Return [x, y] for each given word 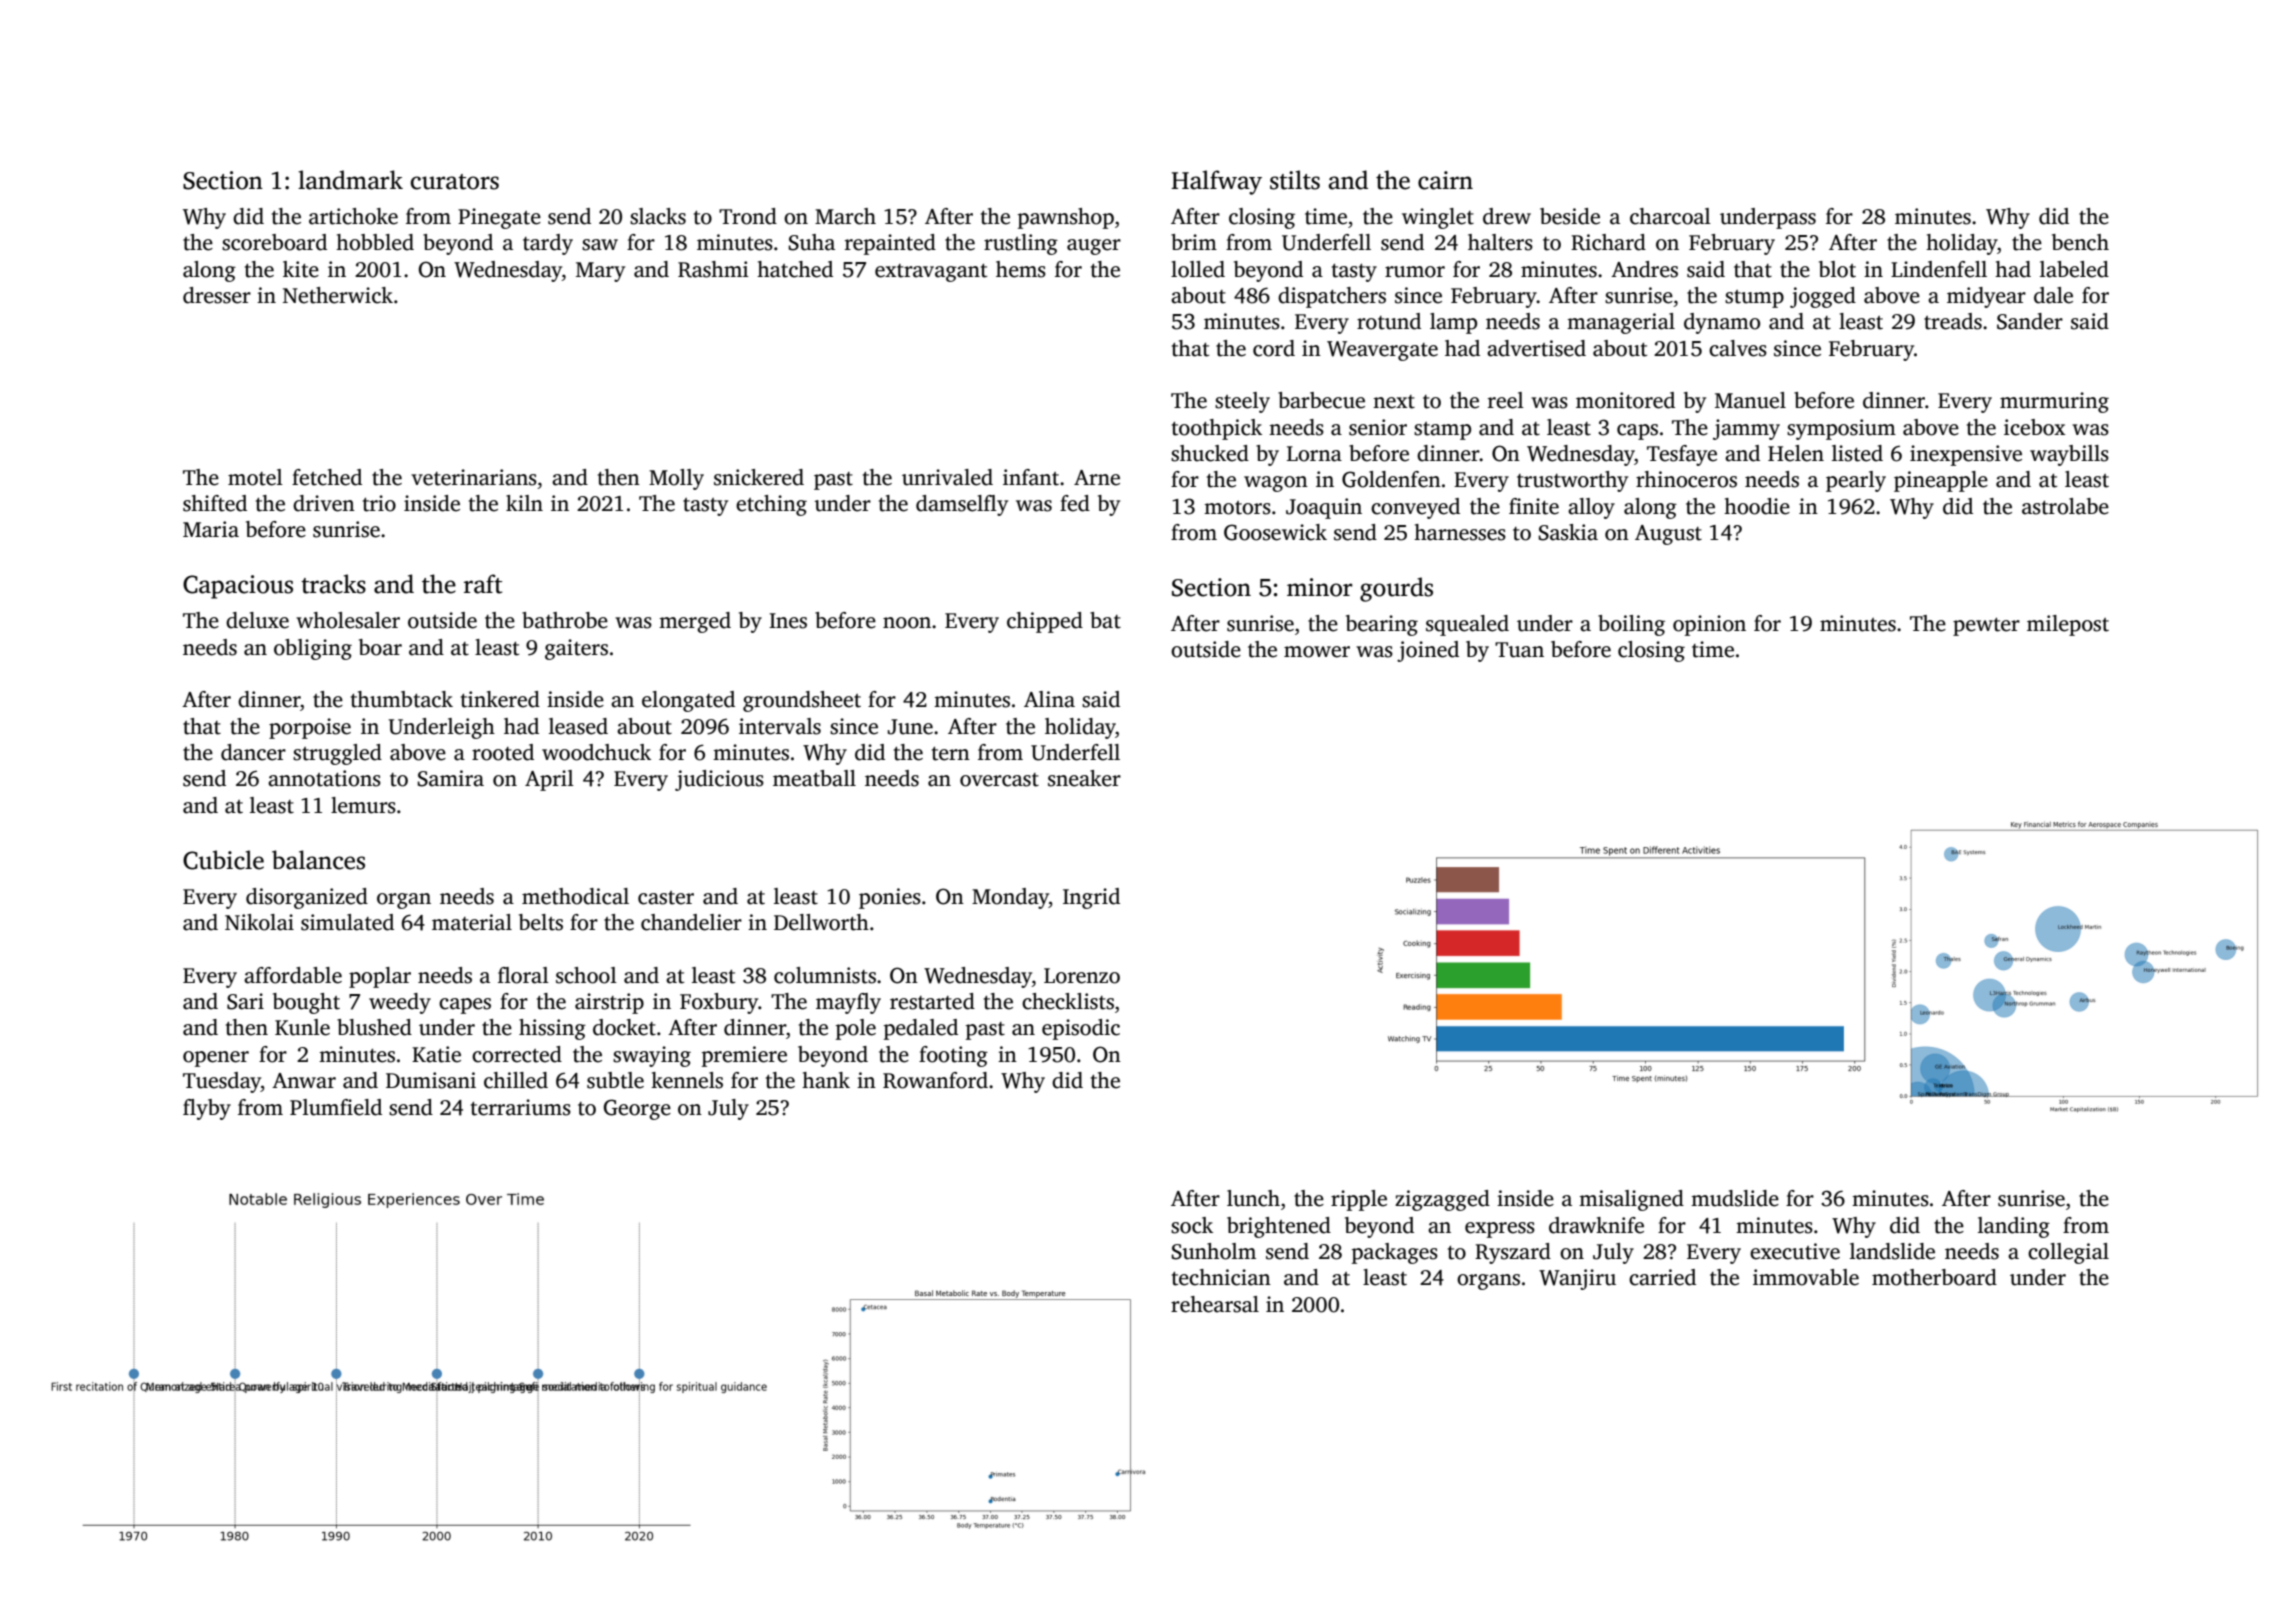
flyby [207, 1109]
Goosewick [1275, 532]
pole [856, 1029]
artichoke [353, 216]
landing [2014, 1227]
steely [1242, 402]
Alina [1049, 699]
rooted [503, 752]
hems [1021, 269]
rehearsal [1215, 1304]
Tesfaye [1682, 455]
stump [1754, 299]
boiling [1631, 625]
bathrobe [565, 620]
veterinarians [474, 477]
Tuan [1519, 650]
